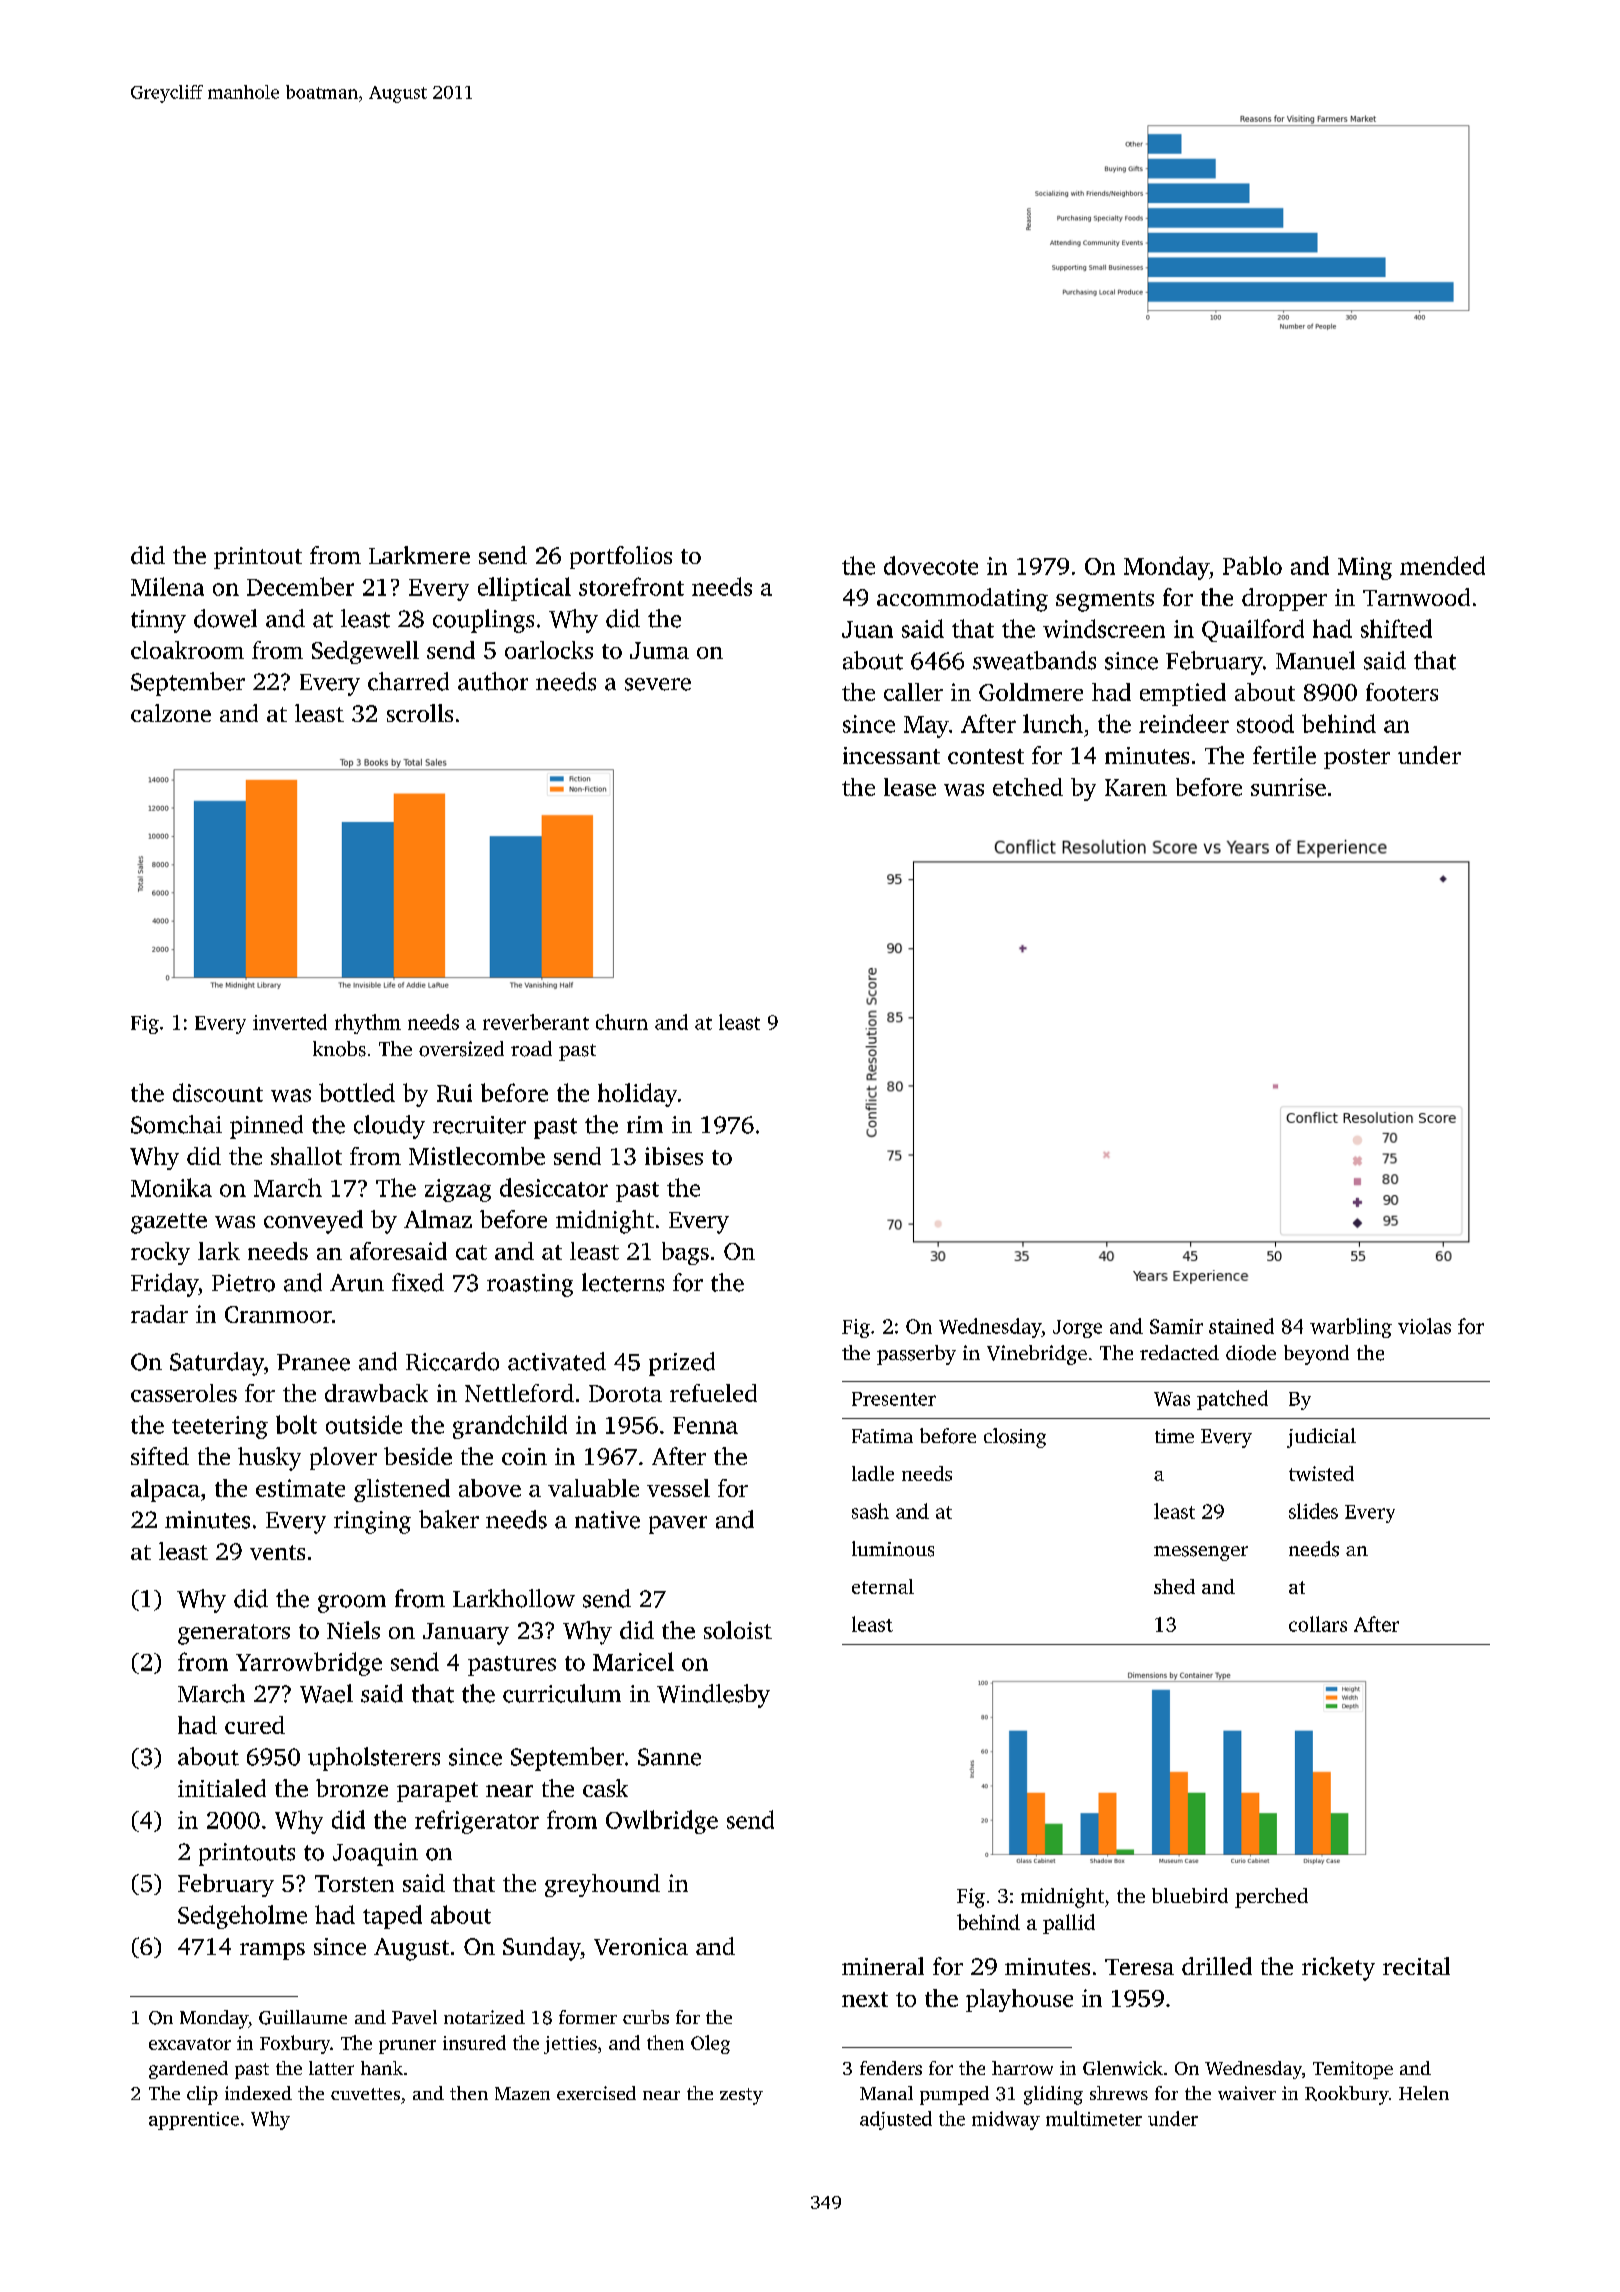 This page has height=2292, width=1620. I want to click on Milena, so click(167, 586).
